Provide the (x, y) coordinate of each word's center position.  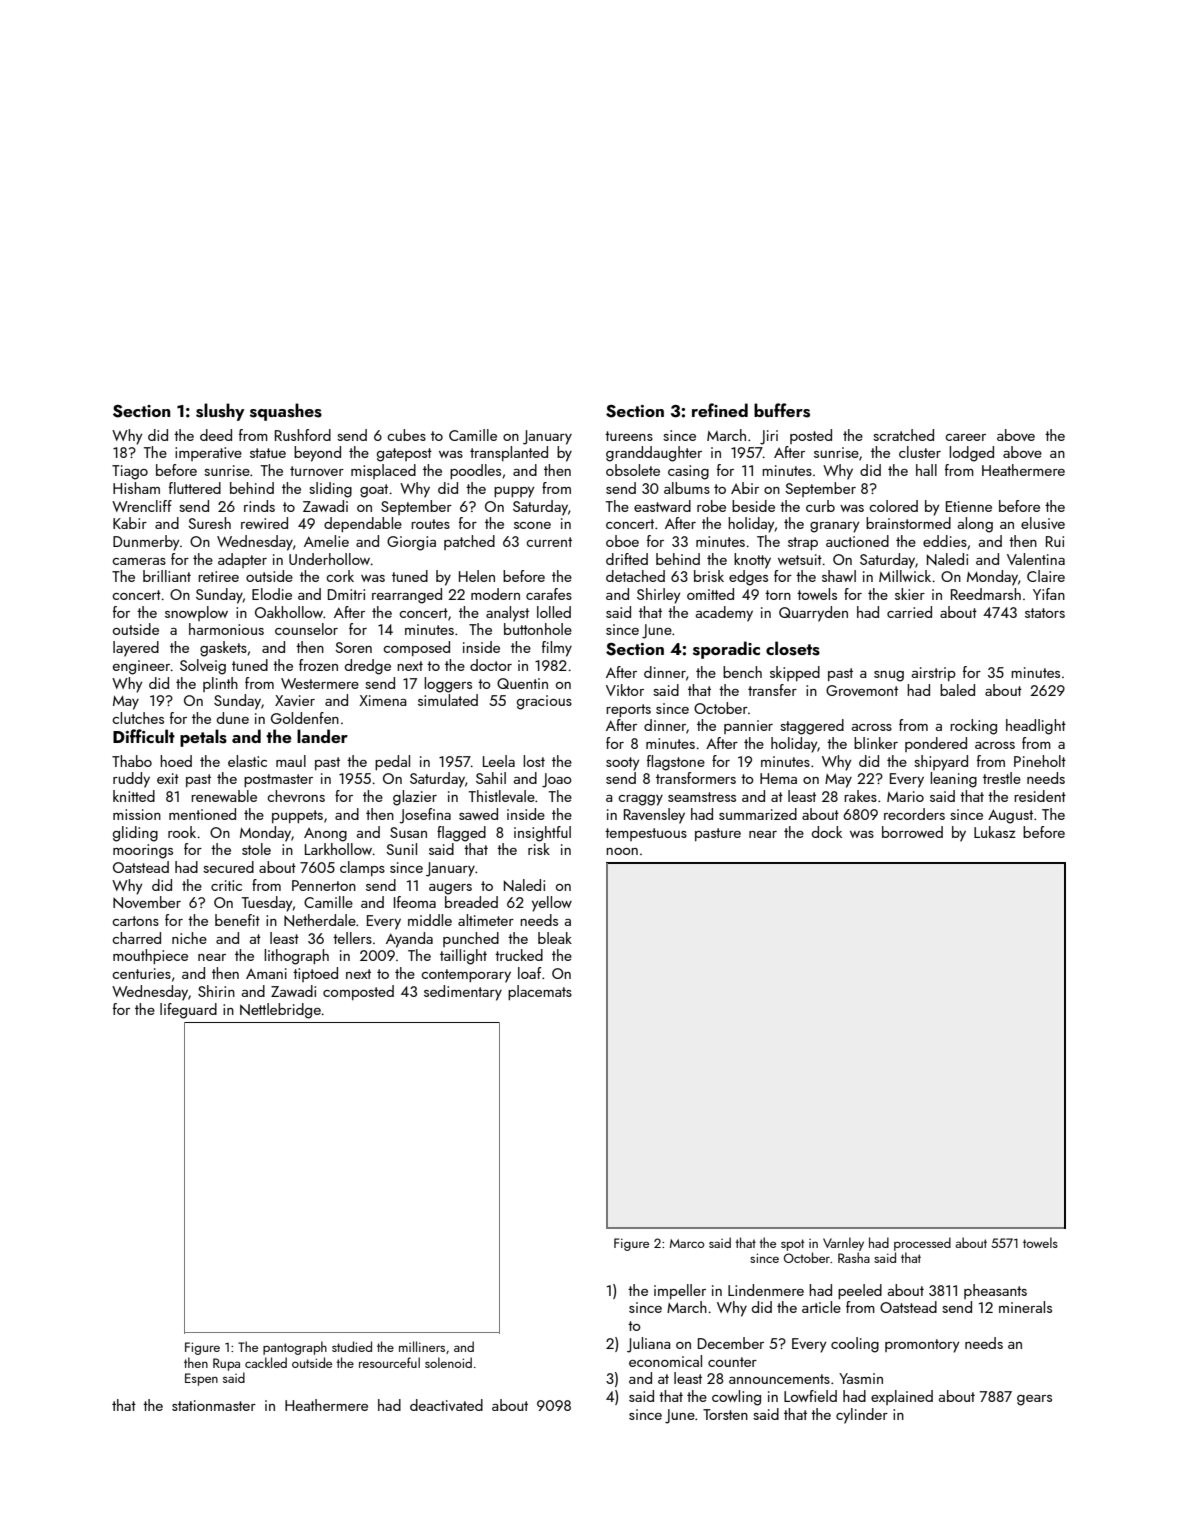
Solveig (203, 667)
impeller (680, 1291)
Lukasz (995, 832)
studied (352, 1346)
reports (628, 710)
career (965, 437)
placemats (540, 992)
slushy (220, 412)
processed (922, 1244)
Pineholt (1040, 761)
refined (720, 410)
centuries (141, 973)
